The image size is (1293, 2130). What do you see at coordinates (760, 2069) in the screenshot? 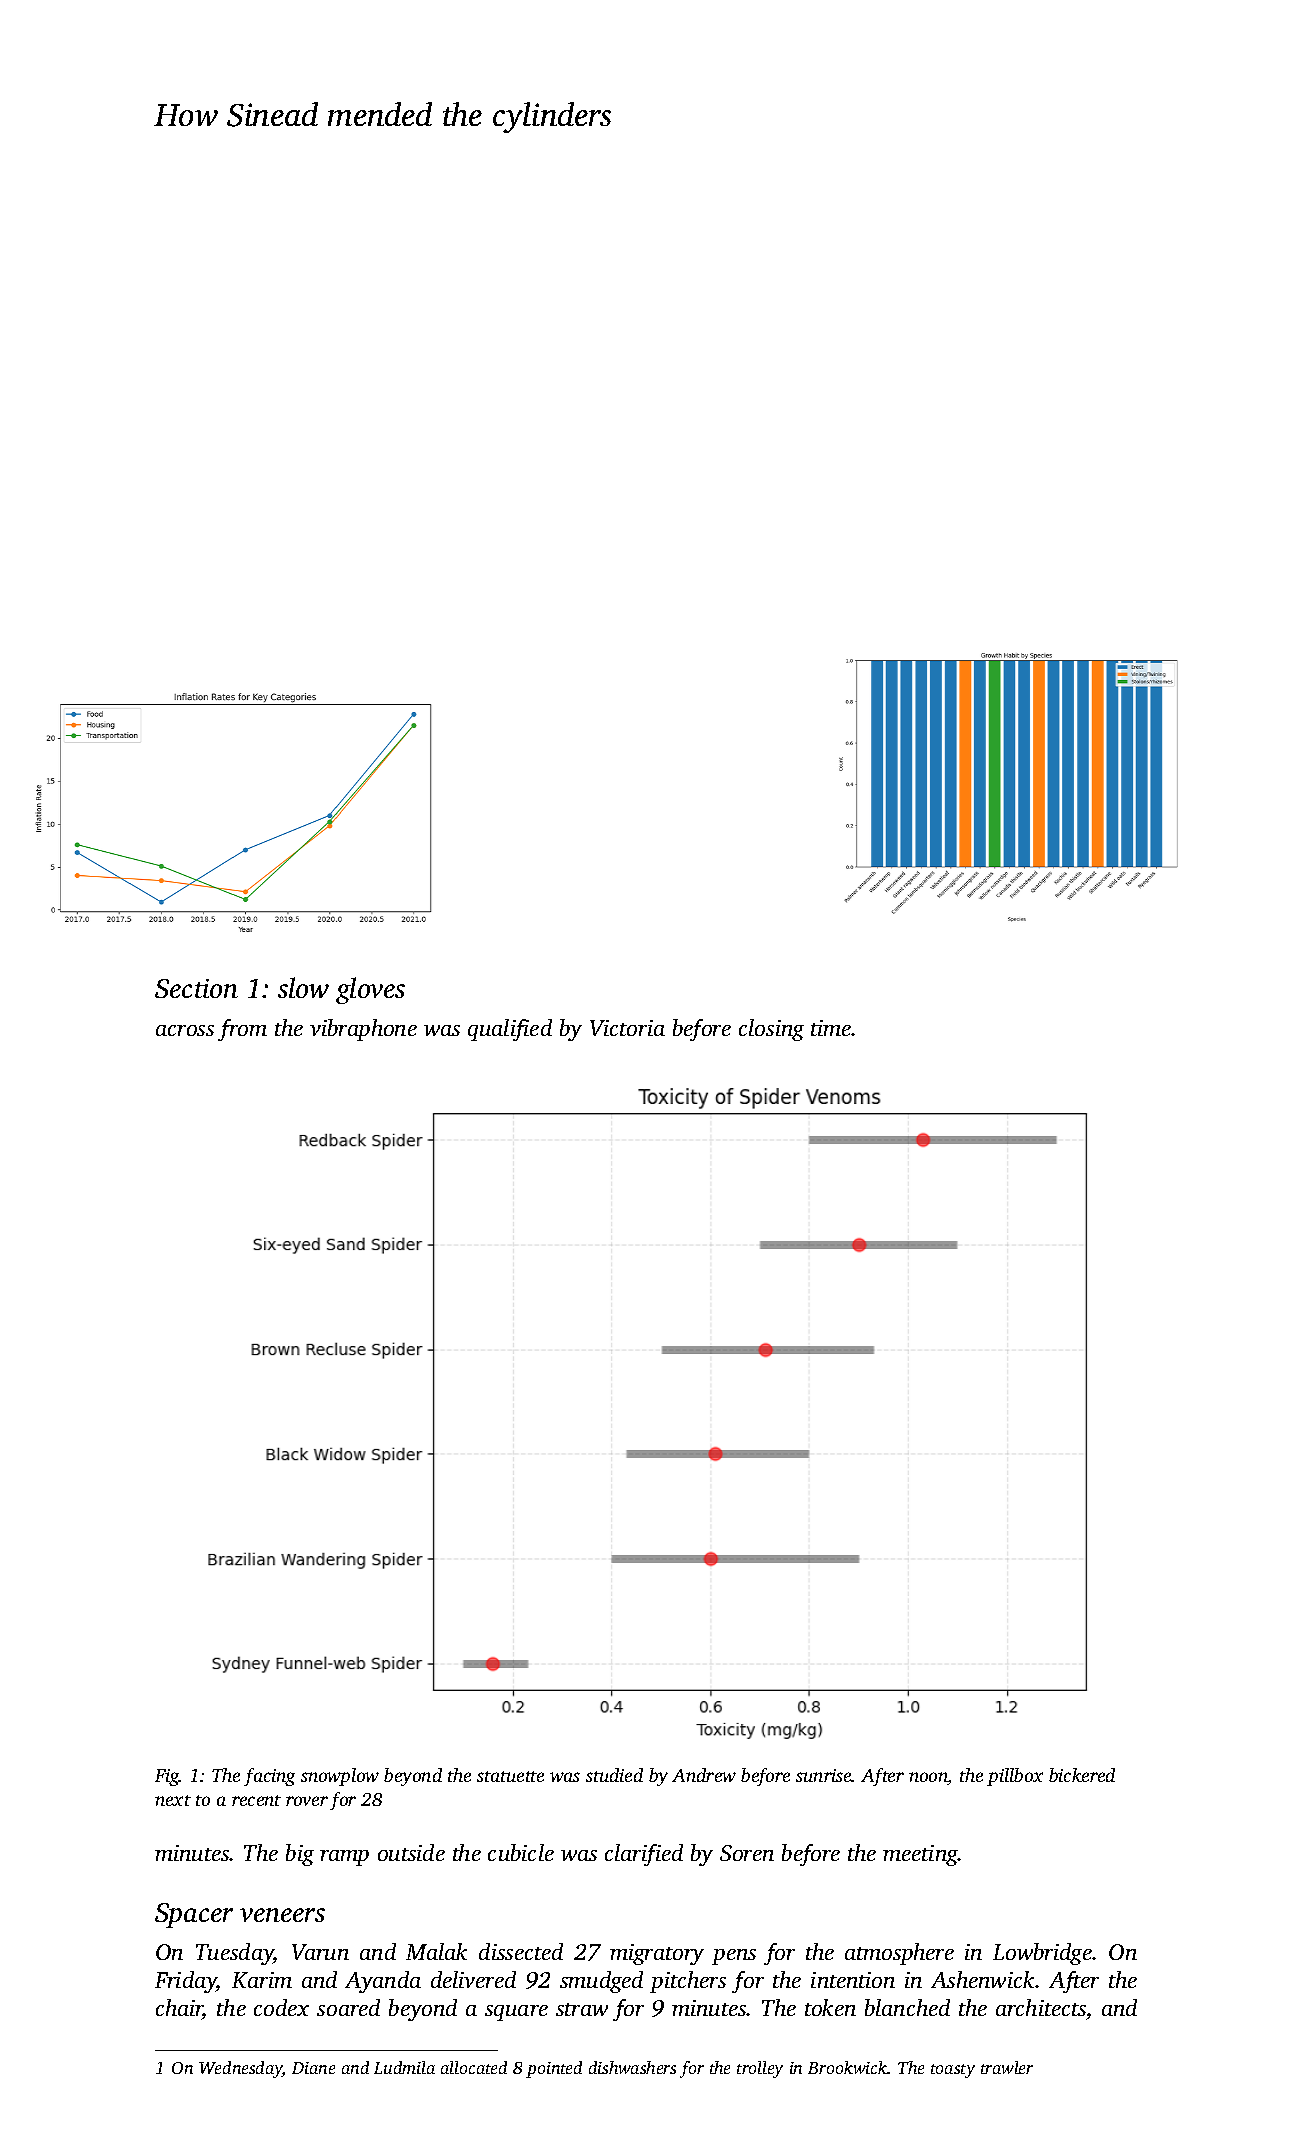
I see `trolley` at bounding box center [760, 2069].
